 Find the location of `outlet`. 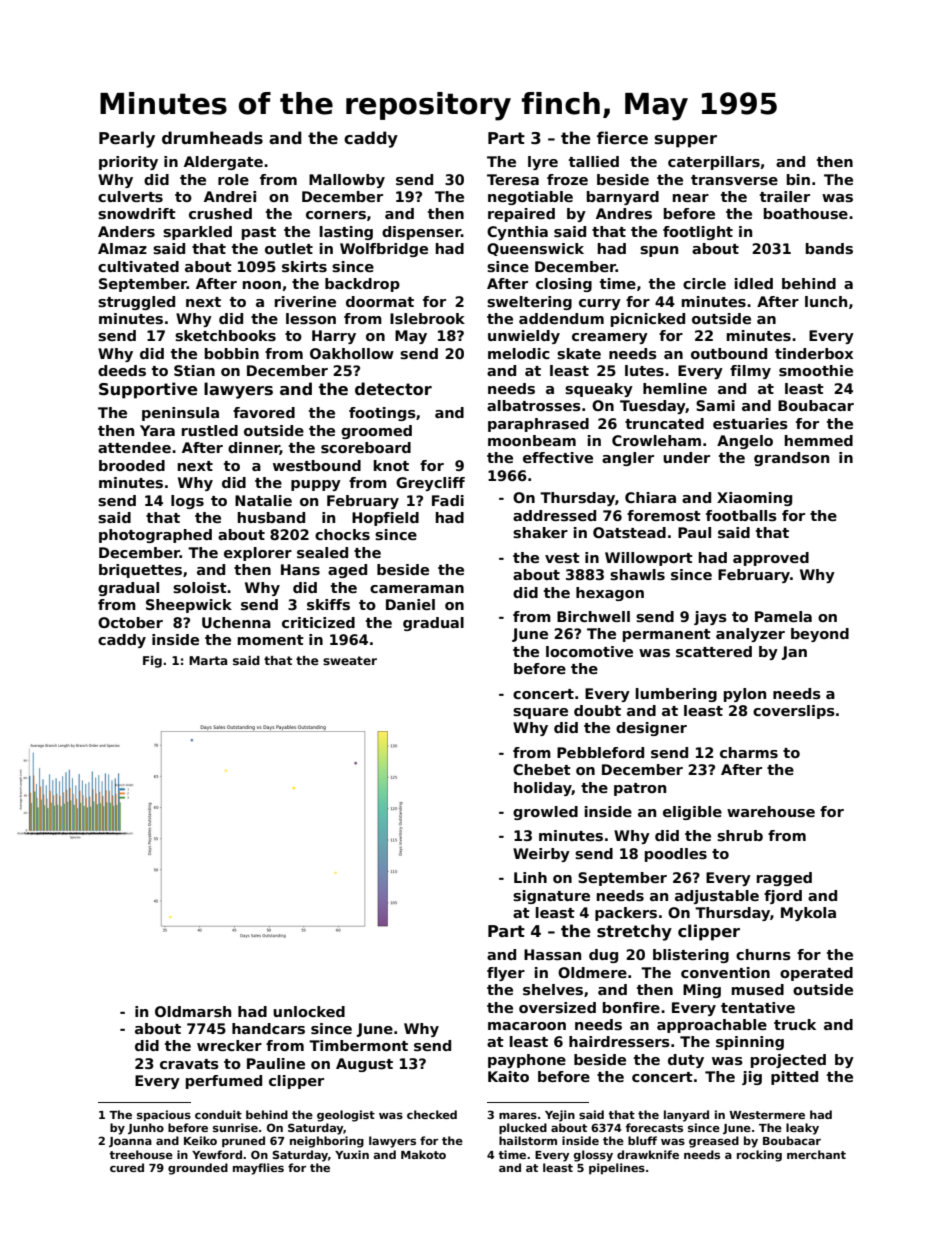

outlet is located at coordinates (289, 248).
